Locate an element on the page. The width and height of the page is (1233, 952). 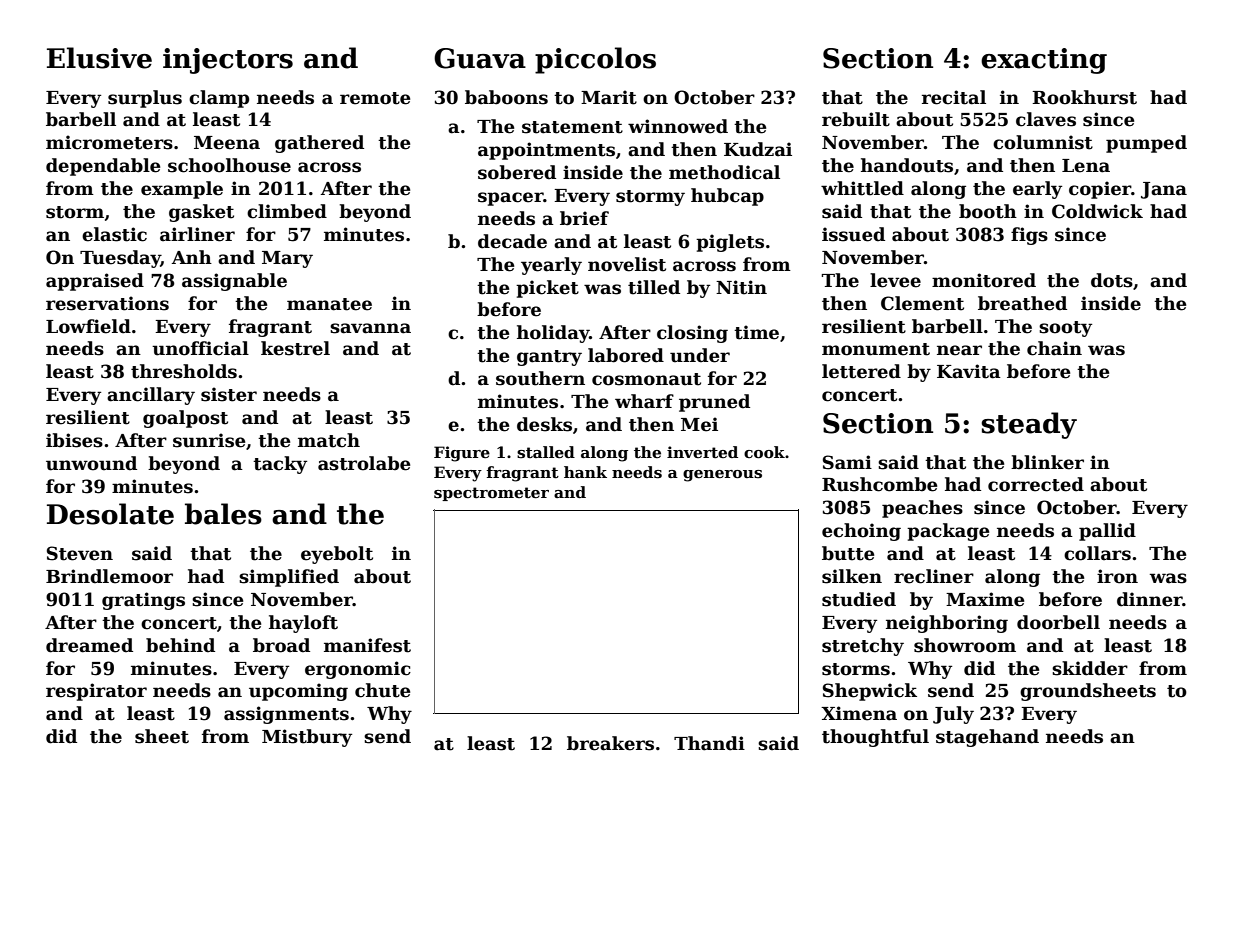
monument is located at coordinates (876, 349).
